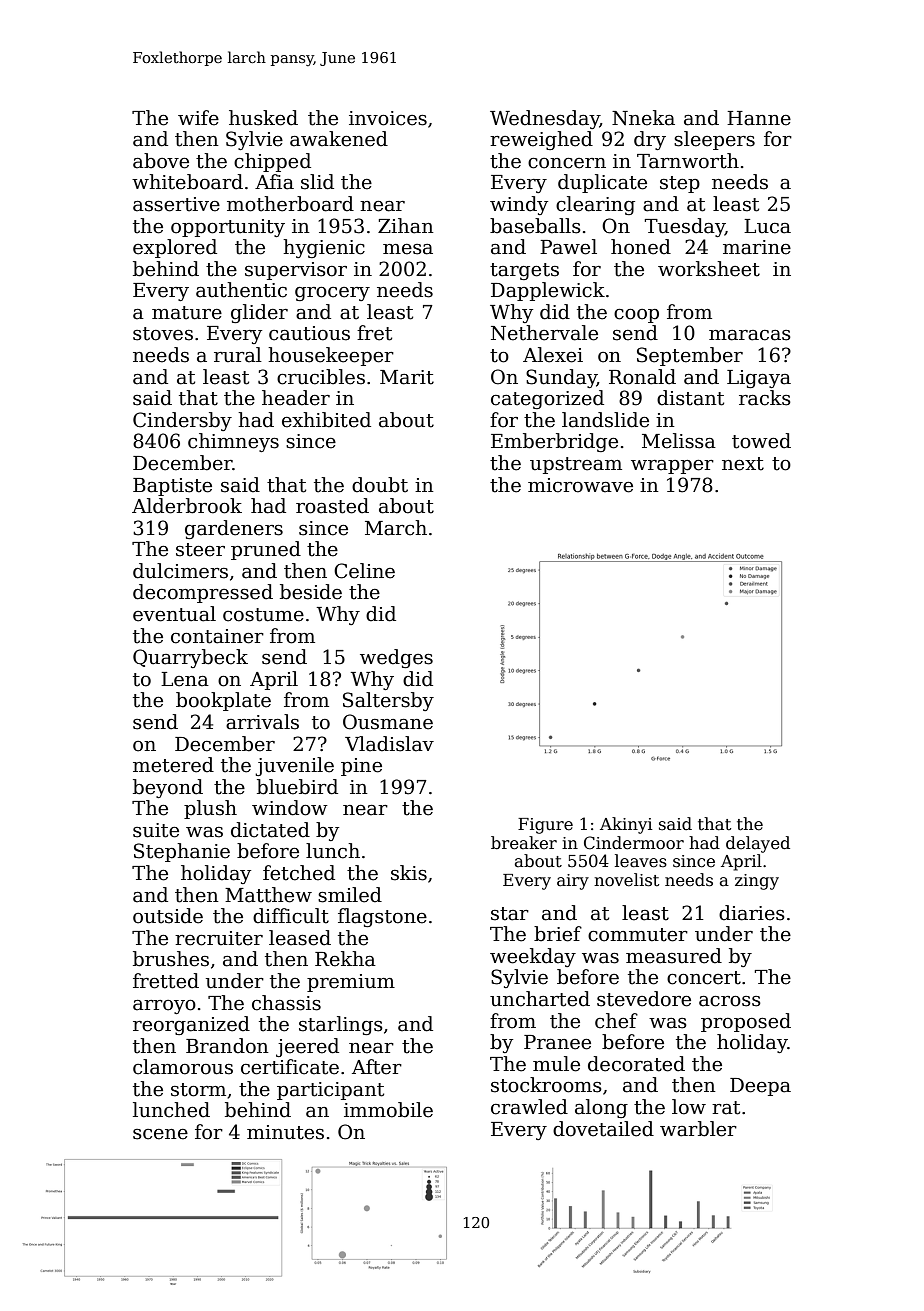 This image has height=1311, width=924. What do you see at coordinates (758, 844) in the image?
I see `delayed` at bounding box center [758, 844].
